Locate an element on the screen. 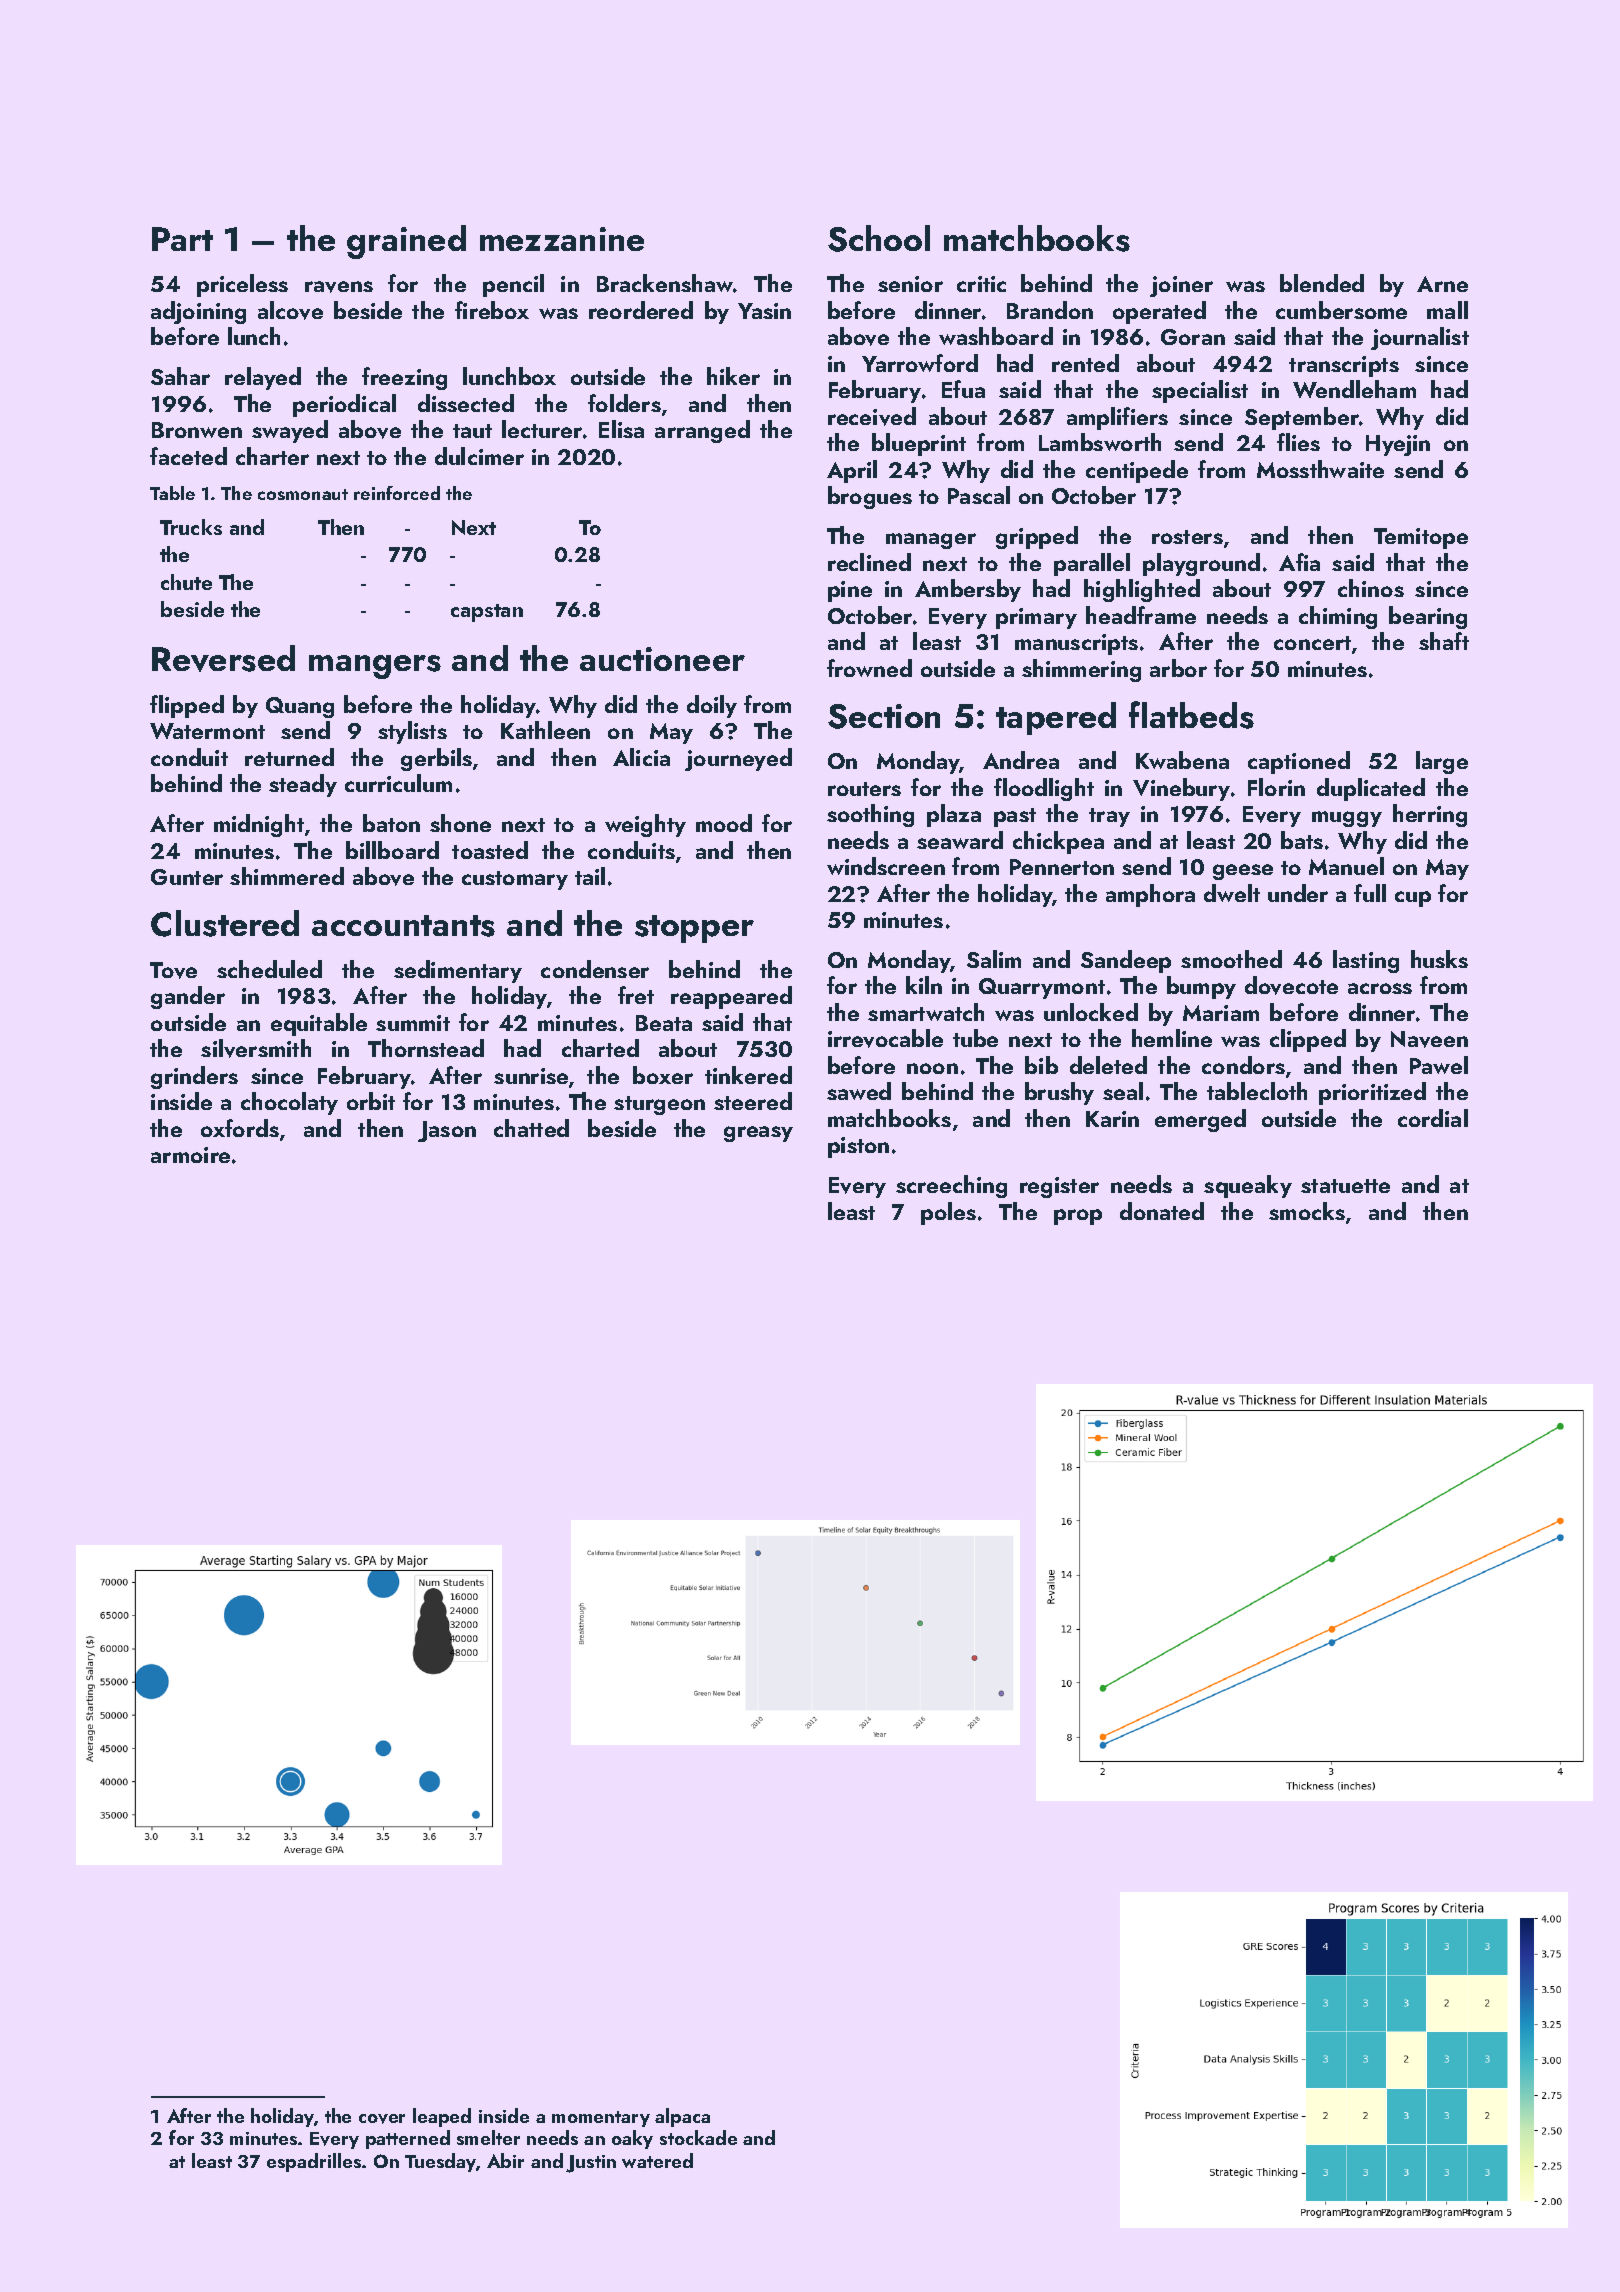  Naveen is located at coordinates (1429, 1039).
